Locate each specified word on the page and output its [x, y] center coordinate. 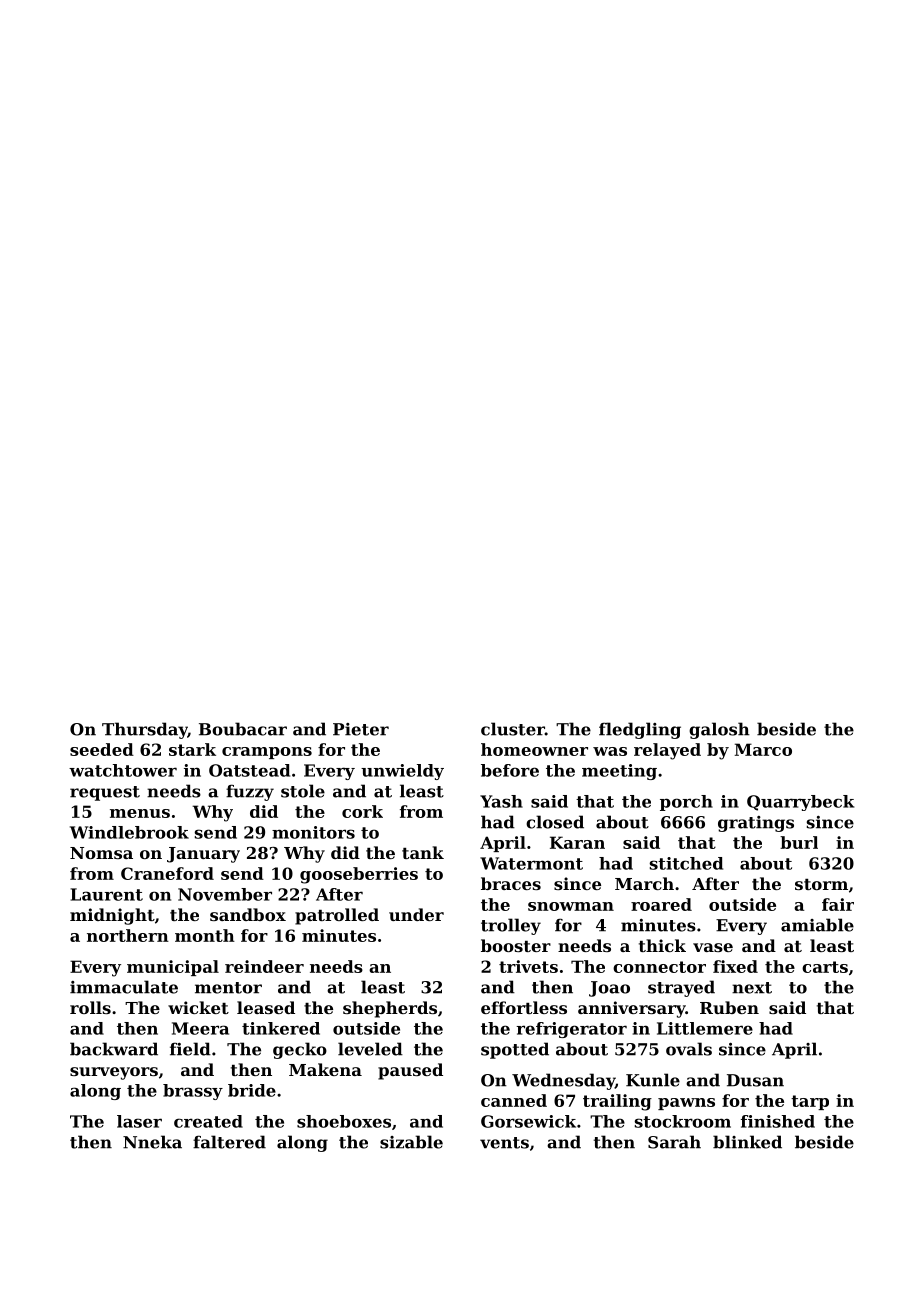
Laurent [106, 894]
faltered [229, 1142]
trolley [511, 926]
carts [825, 967]
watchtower [123, 770]
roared [661, 904]
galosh [719, 730]
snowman [571, 906]
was [610, 751]
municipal [173, 968]
